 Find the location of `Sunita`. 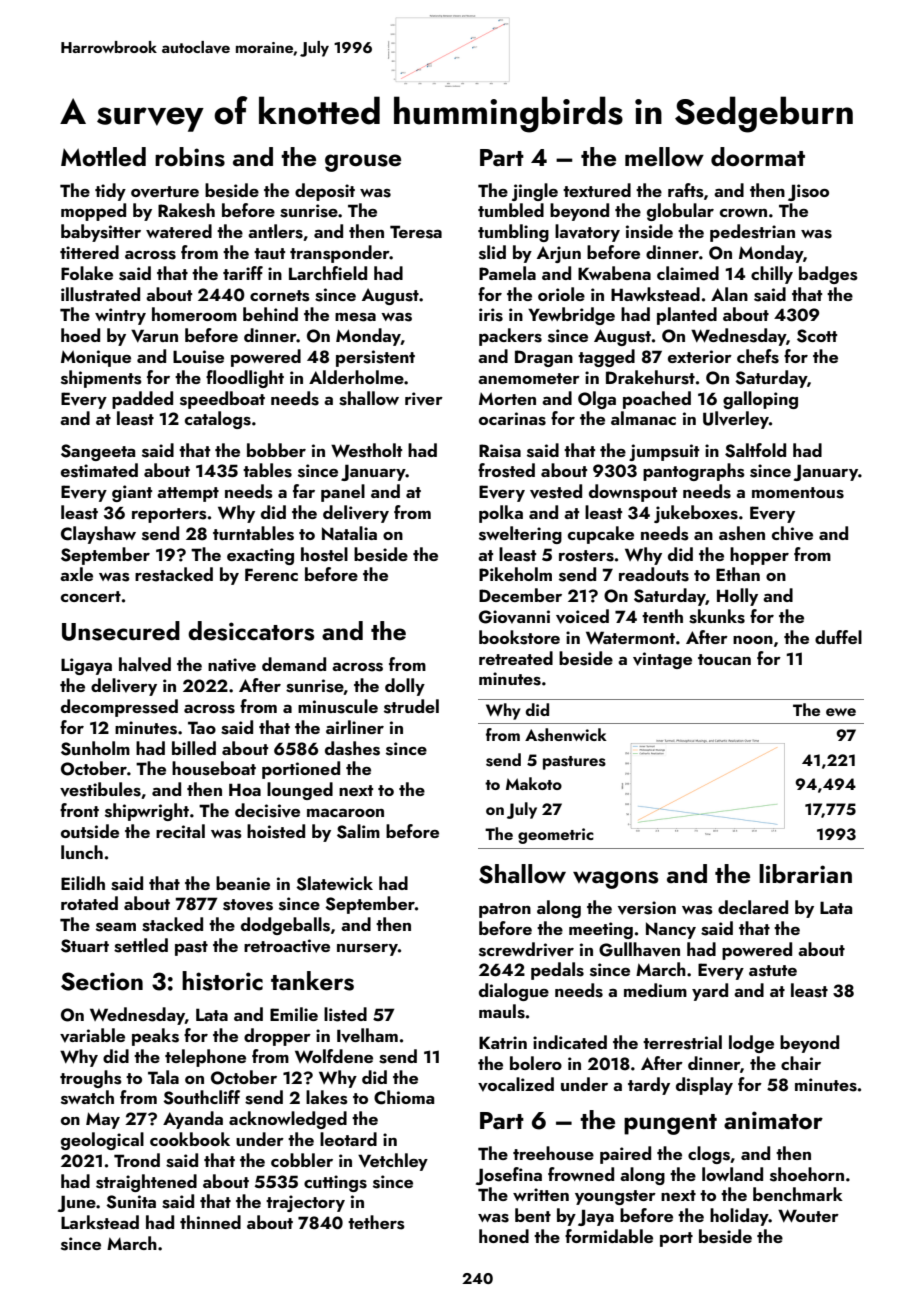

Sunita is located at coordinates (131, 1202).
